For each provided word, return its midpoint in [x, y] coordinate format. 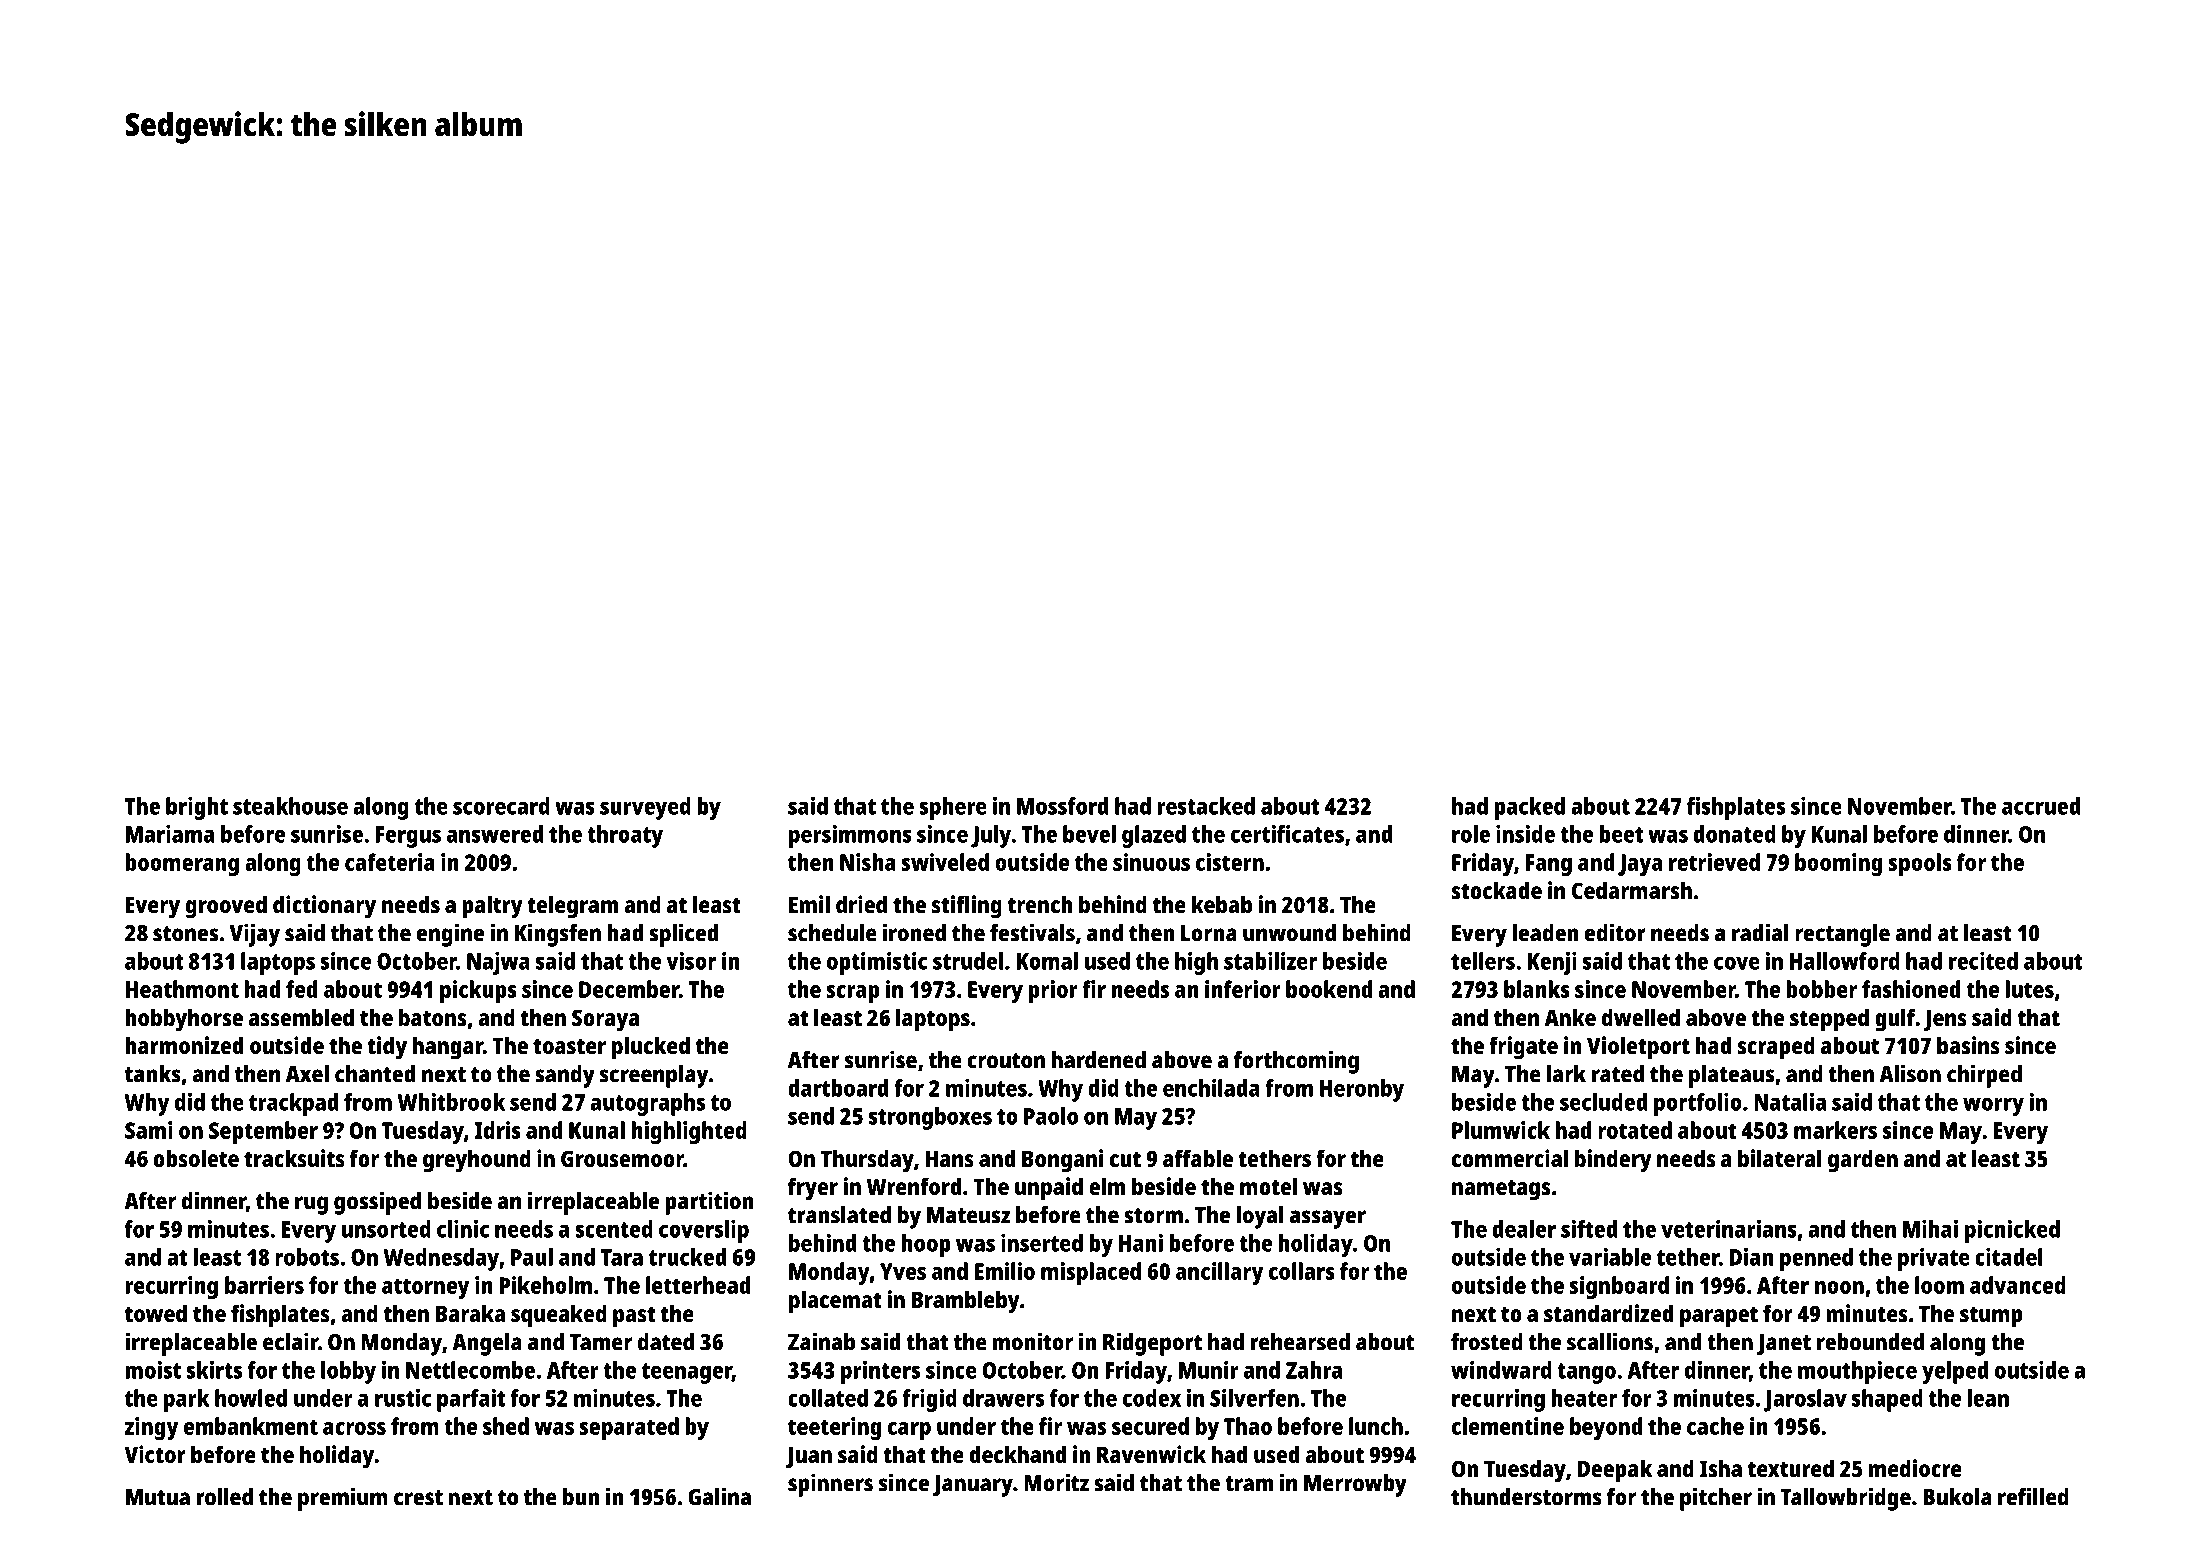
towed [156, 1313]
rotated [1635, 1130]
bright [197, 808]
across [354, 1428]
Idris [498, 1130]
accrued [2041, 806]
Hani [1141, 1243]
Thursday [867, 1161]
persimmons [850, 836]
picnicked [2012, 1231]
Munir [1209, 1370]
